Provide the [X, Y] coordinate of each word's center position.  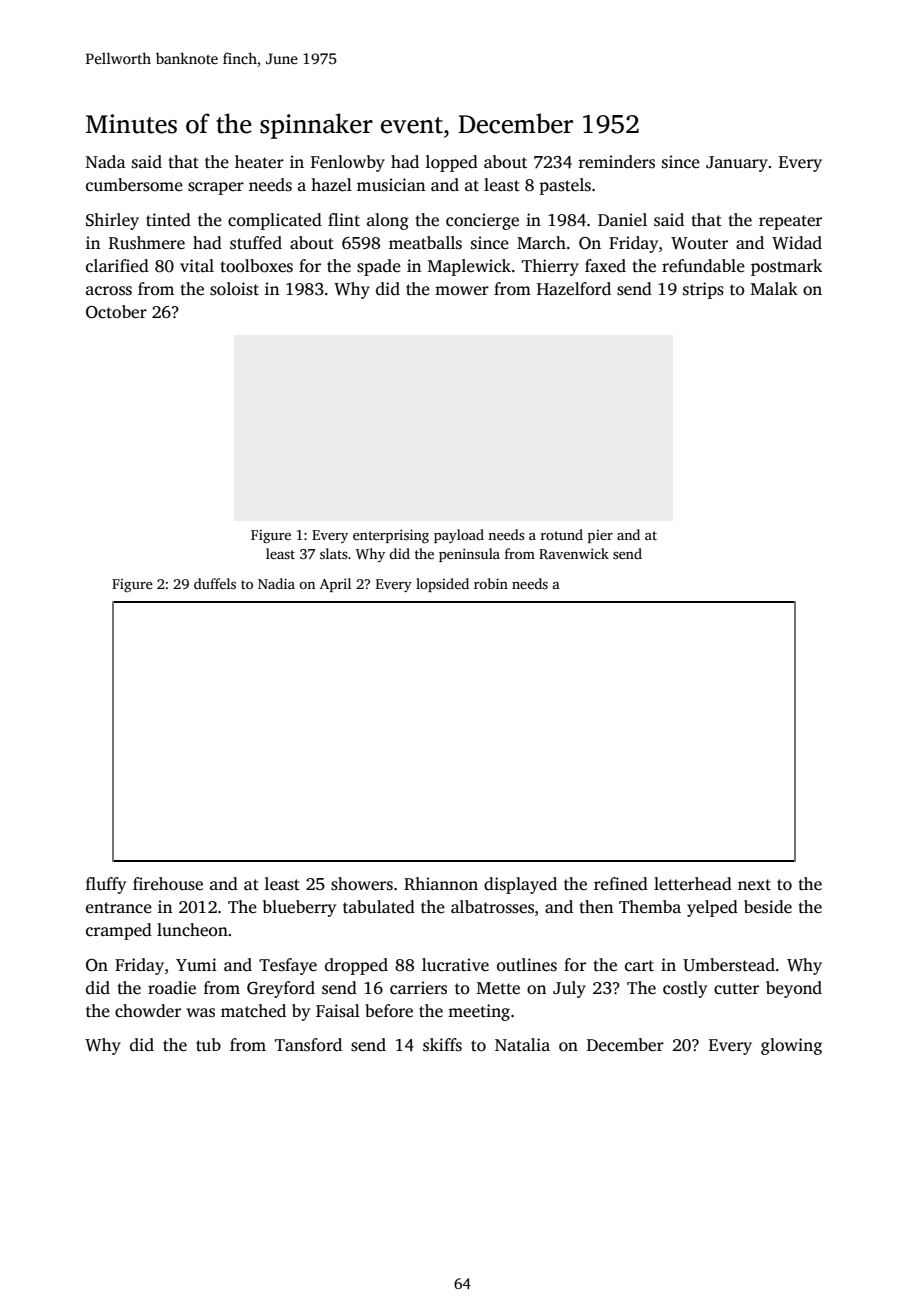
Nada [105, 162]
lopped [452, 163]
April [335, 585]
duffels [215, 583]
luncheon [192, 930]
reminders [617, 162]
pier [600, 536]
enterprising [391, 536]
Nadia [276, 583]
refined [621, 884]
